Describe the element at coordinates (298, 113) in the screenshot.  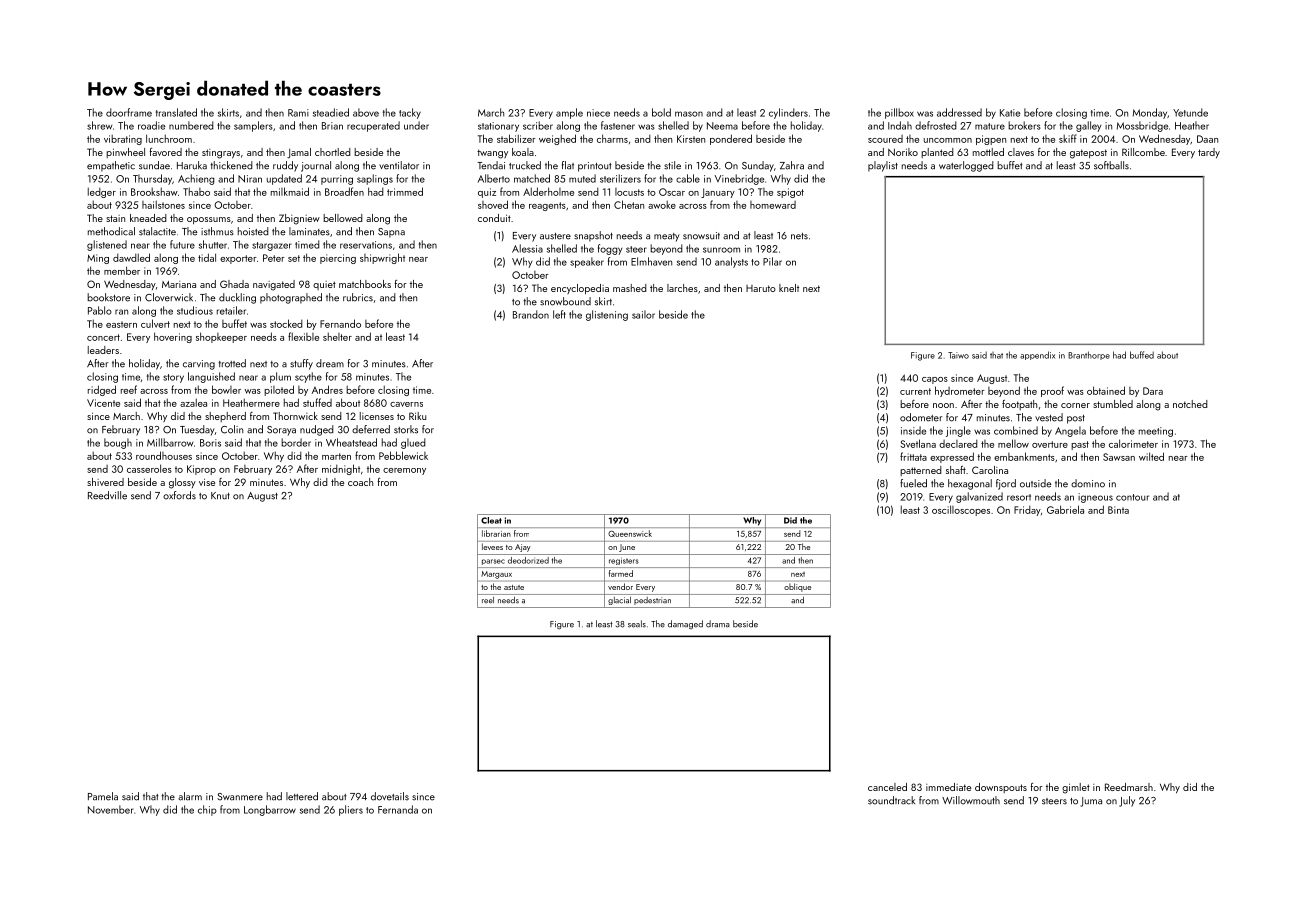
I see `Rami` at that location.
